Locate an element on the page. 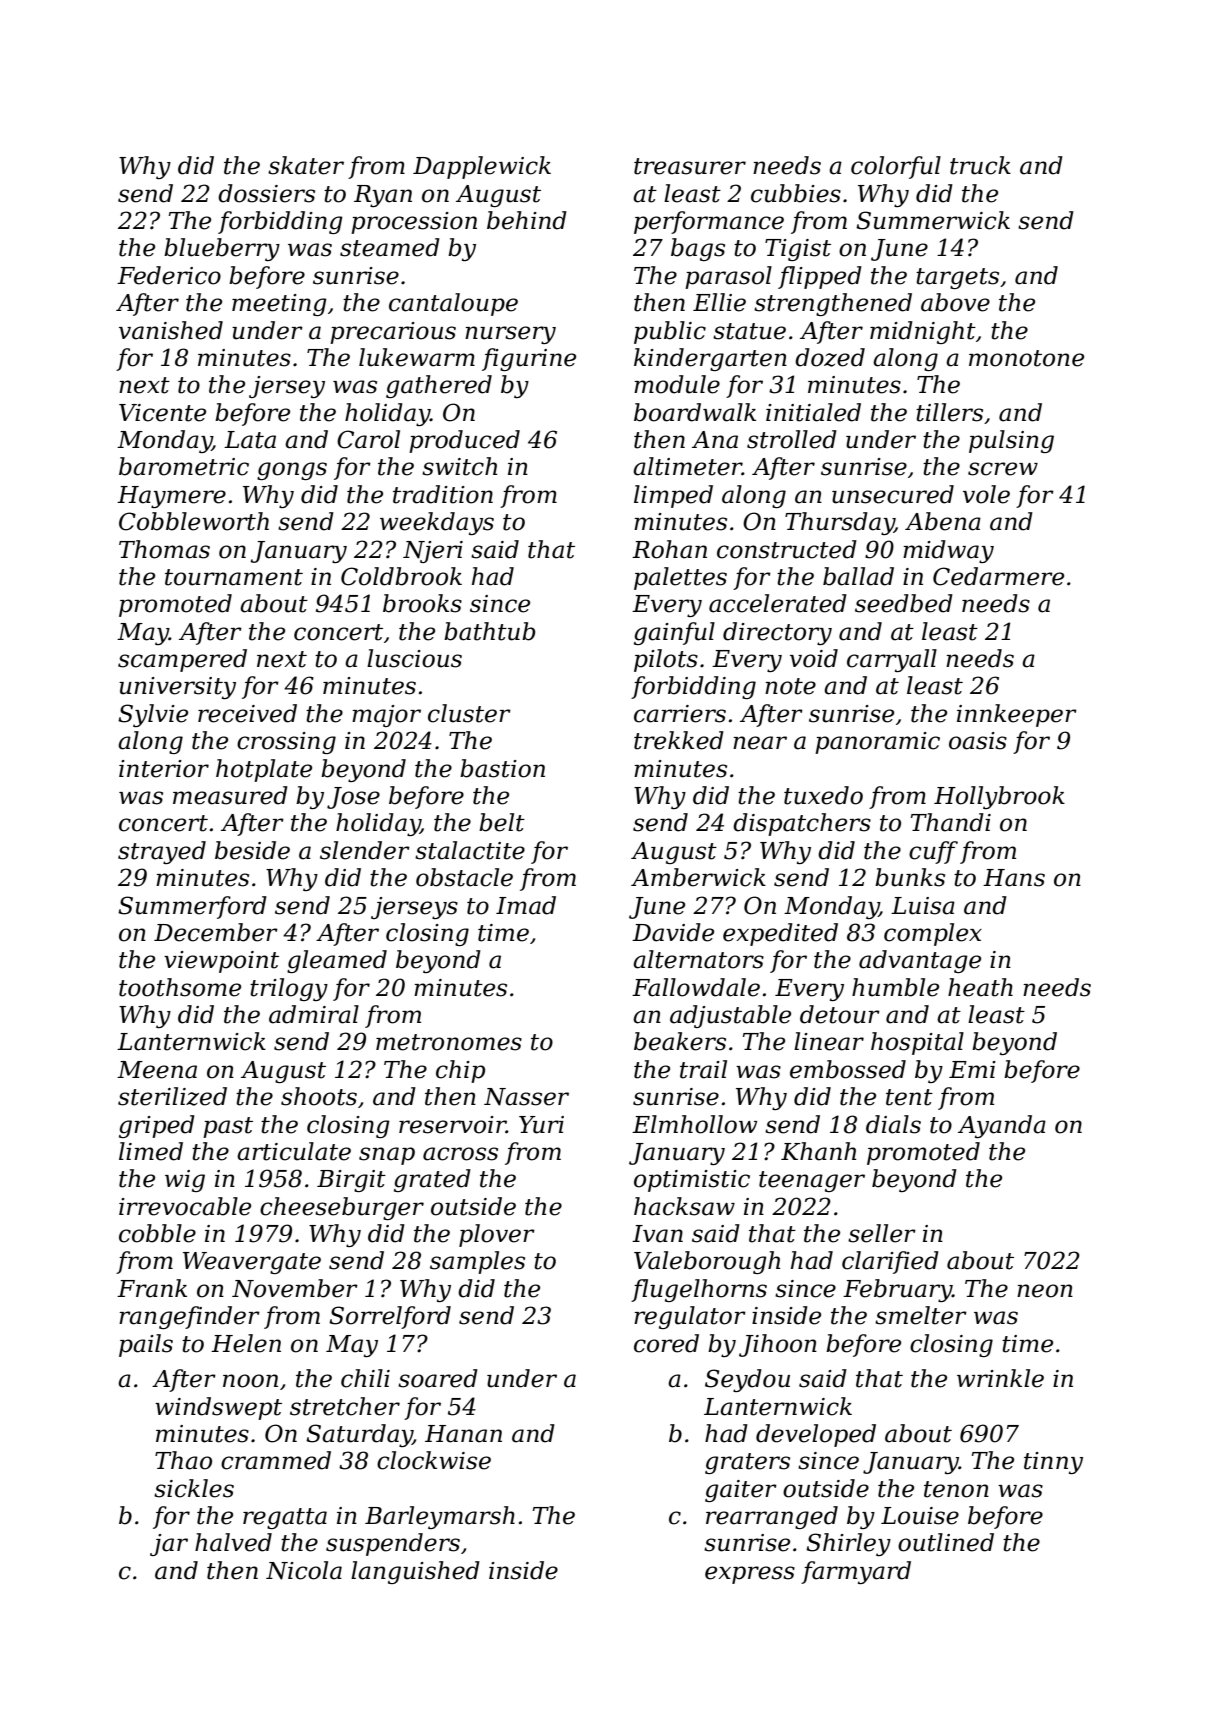 Image resolution: width=1211 pixels, height=1713 pixels. Thomas is located at coordinates (164, 549).
